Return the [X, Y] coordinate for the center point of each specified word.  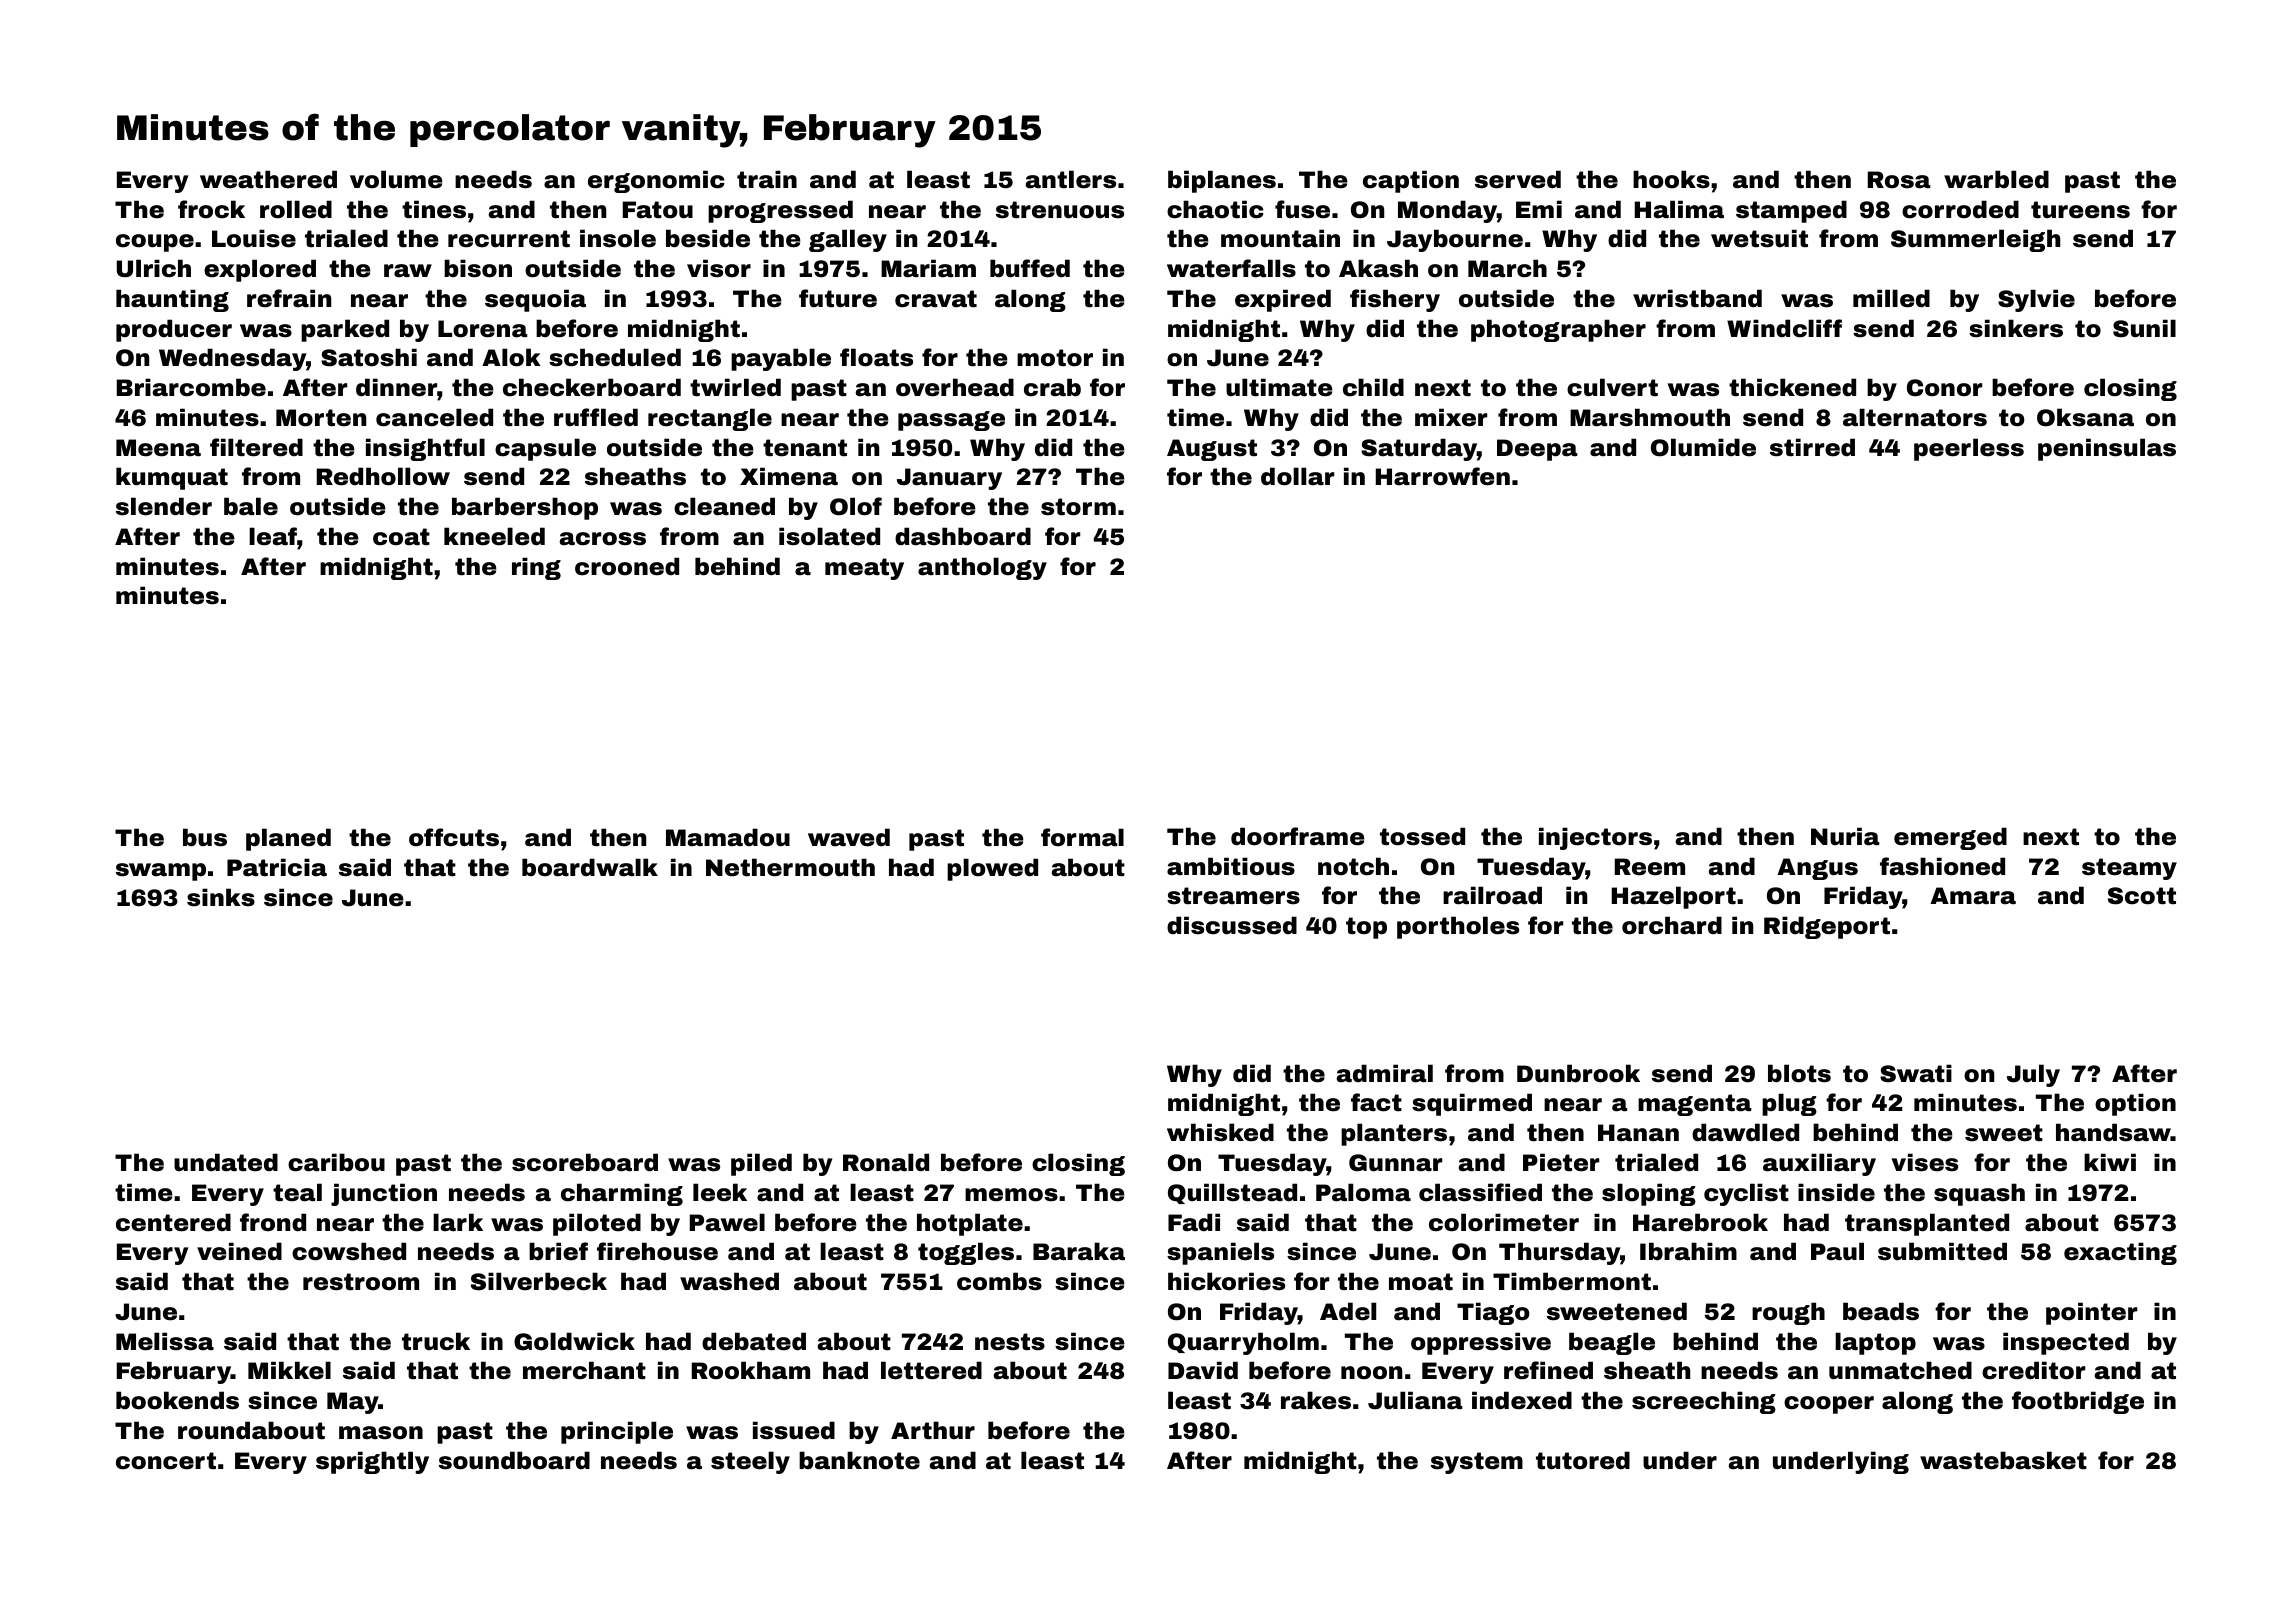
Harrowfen [1443, 476]
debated [754, 1341]
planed [288, 839]
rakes [1316, 1400]
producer [174, 330]
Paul [1837, 1251]
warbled [1996, 179]
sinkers [2016, 328]
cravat [936, 299]
